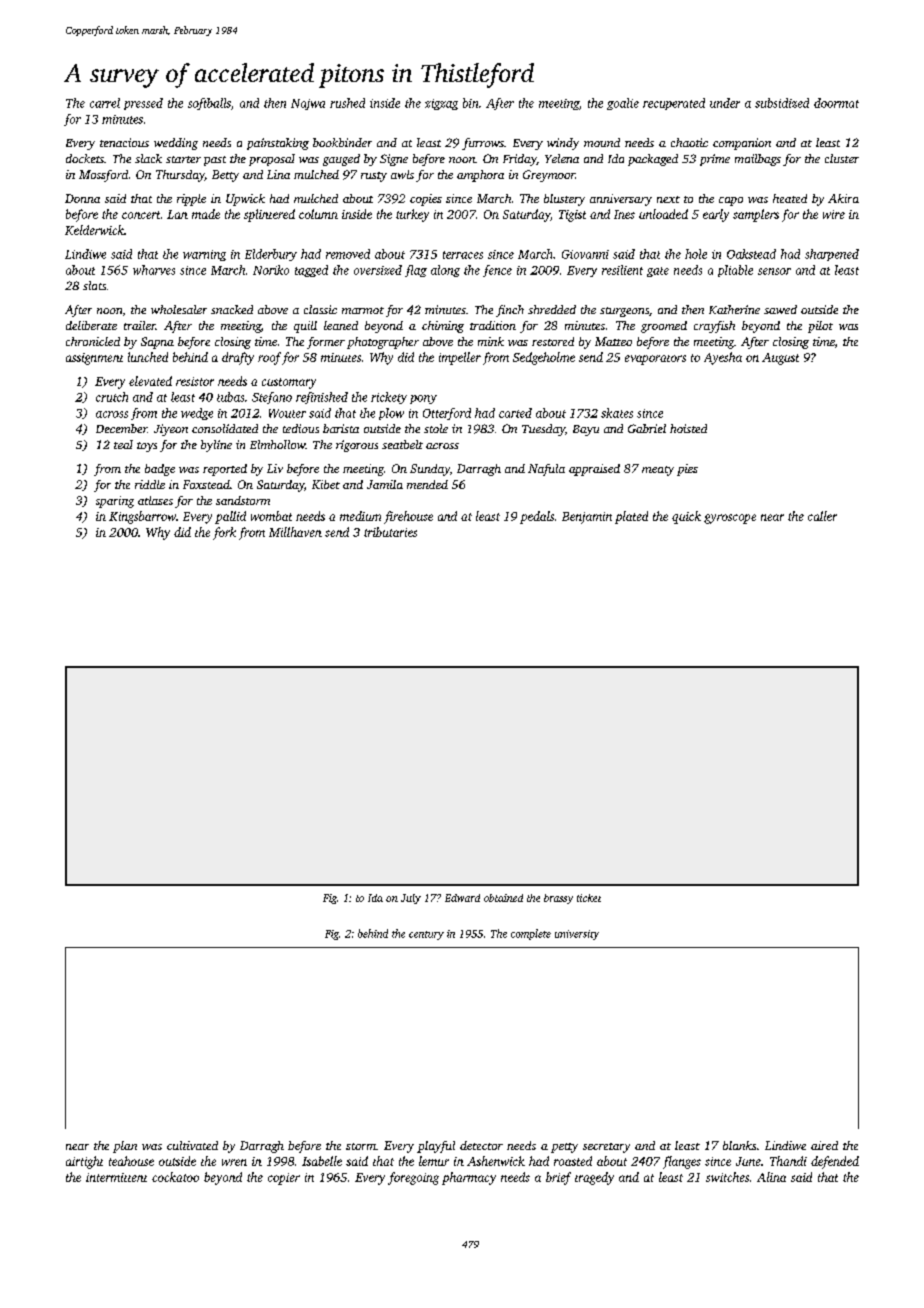  Describe the element at coordinates (426, 935) in the image. I see `century` at that location.
